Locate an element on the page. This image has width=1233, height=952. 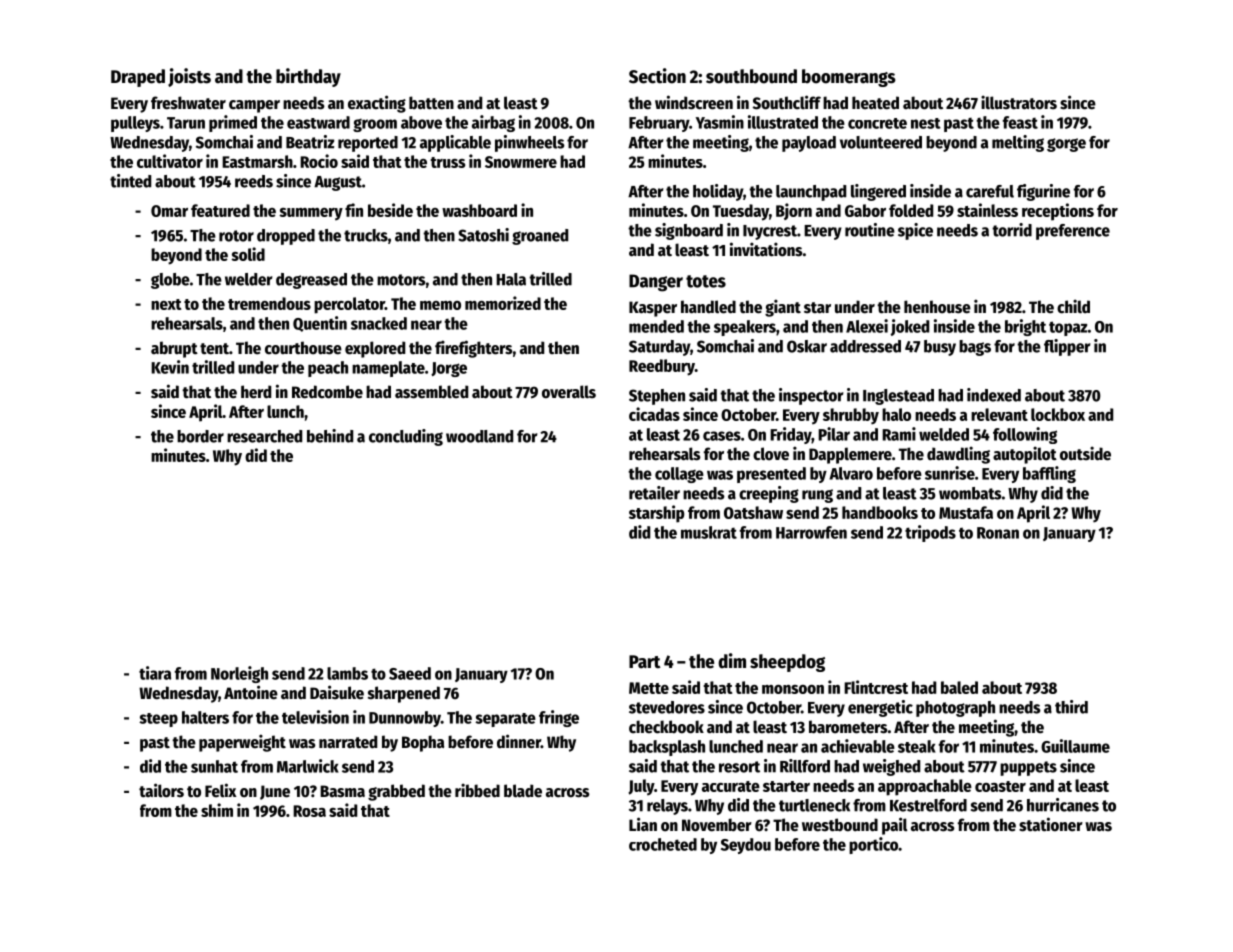
Part is located at coordinates (645, 662).
